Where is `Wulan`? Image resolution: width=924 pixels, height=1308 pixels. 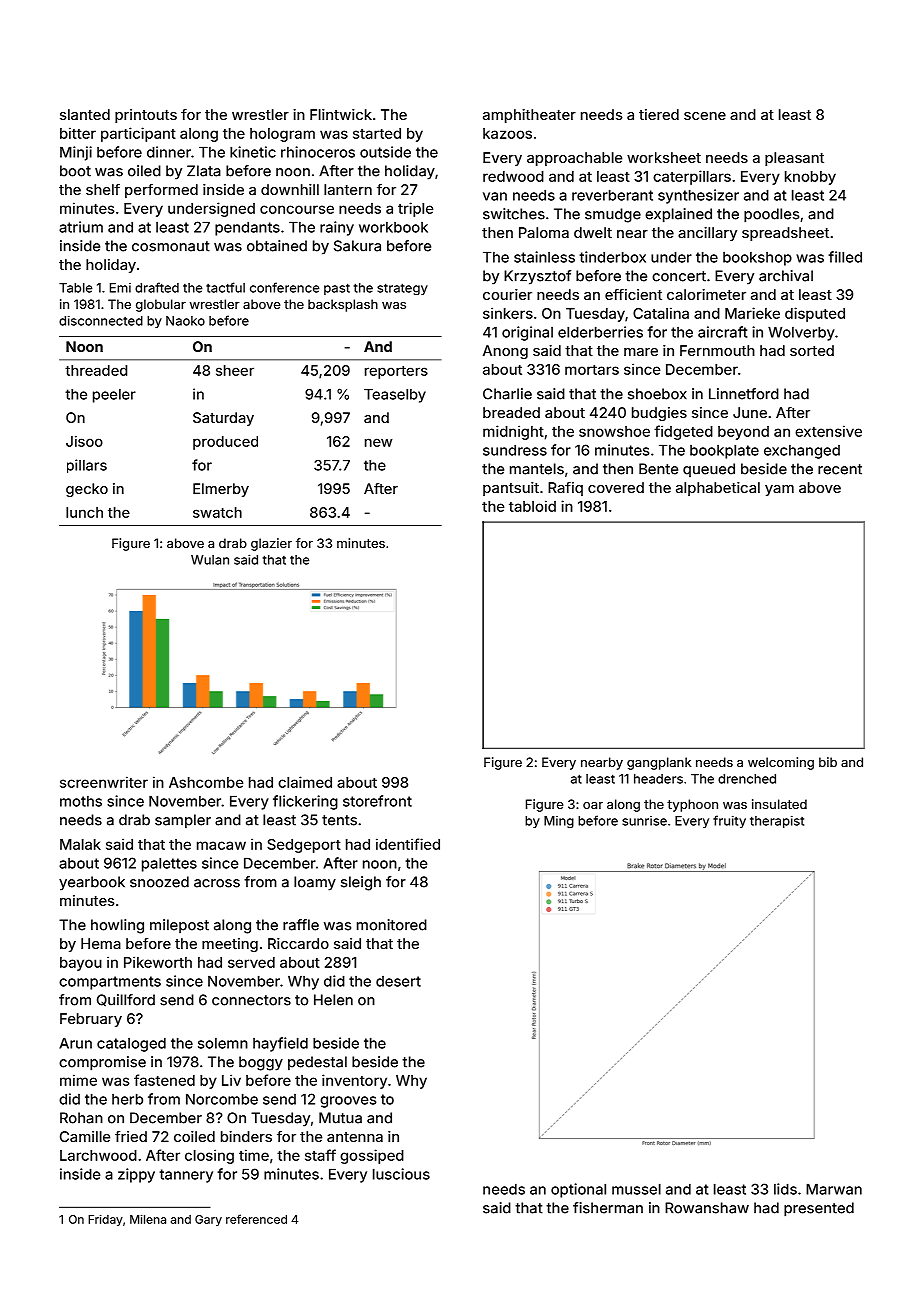
Wulan is located at coordinates (210, 560).
